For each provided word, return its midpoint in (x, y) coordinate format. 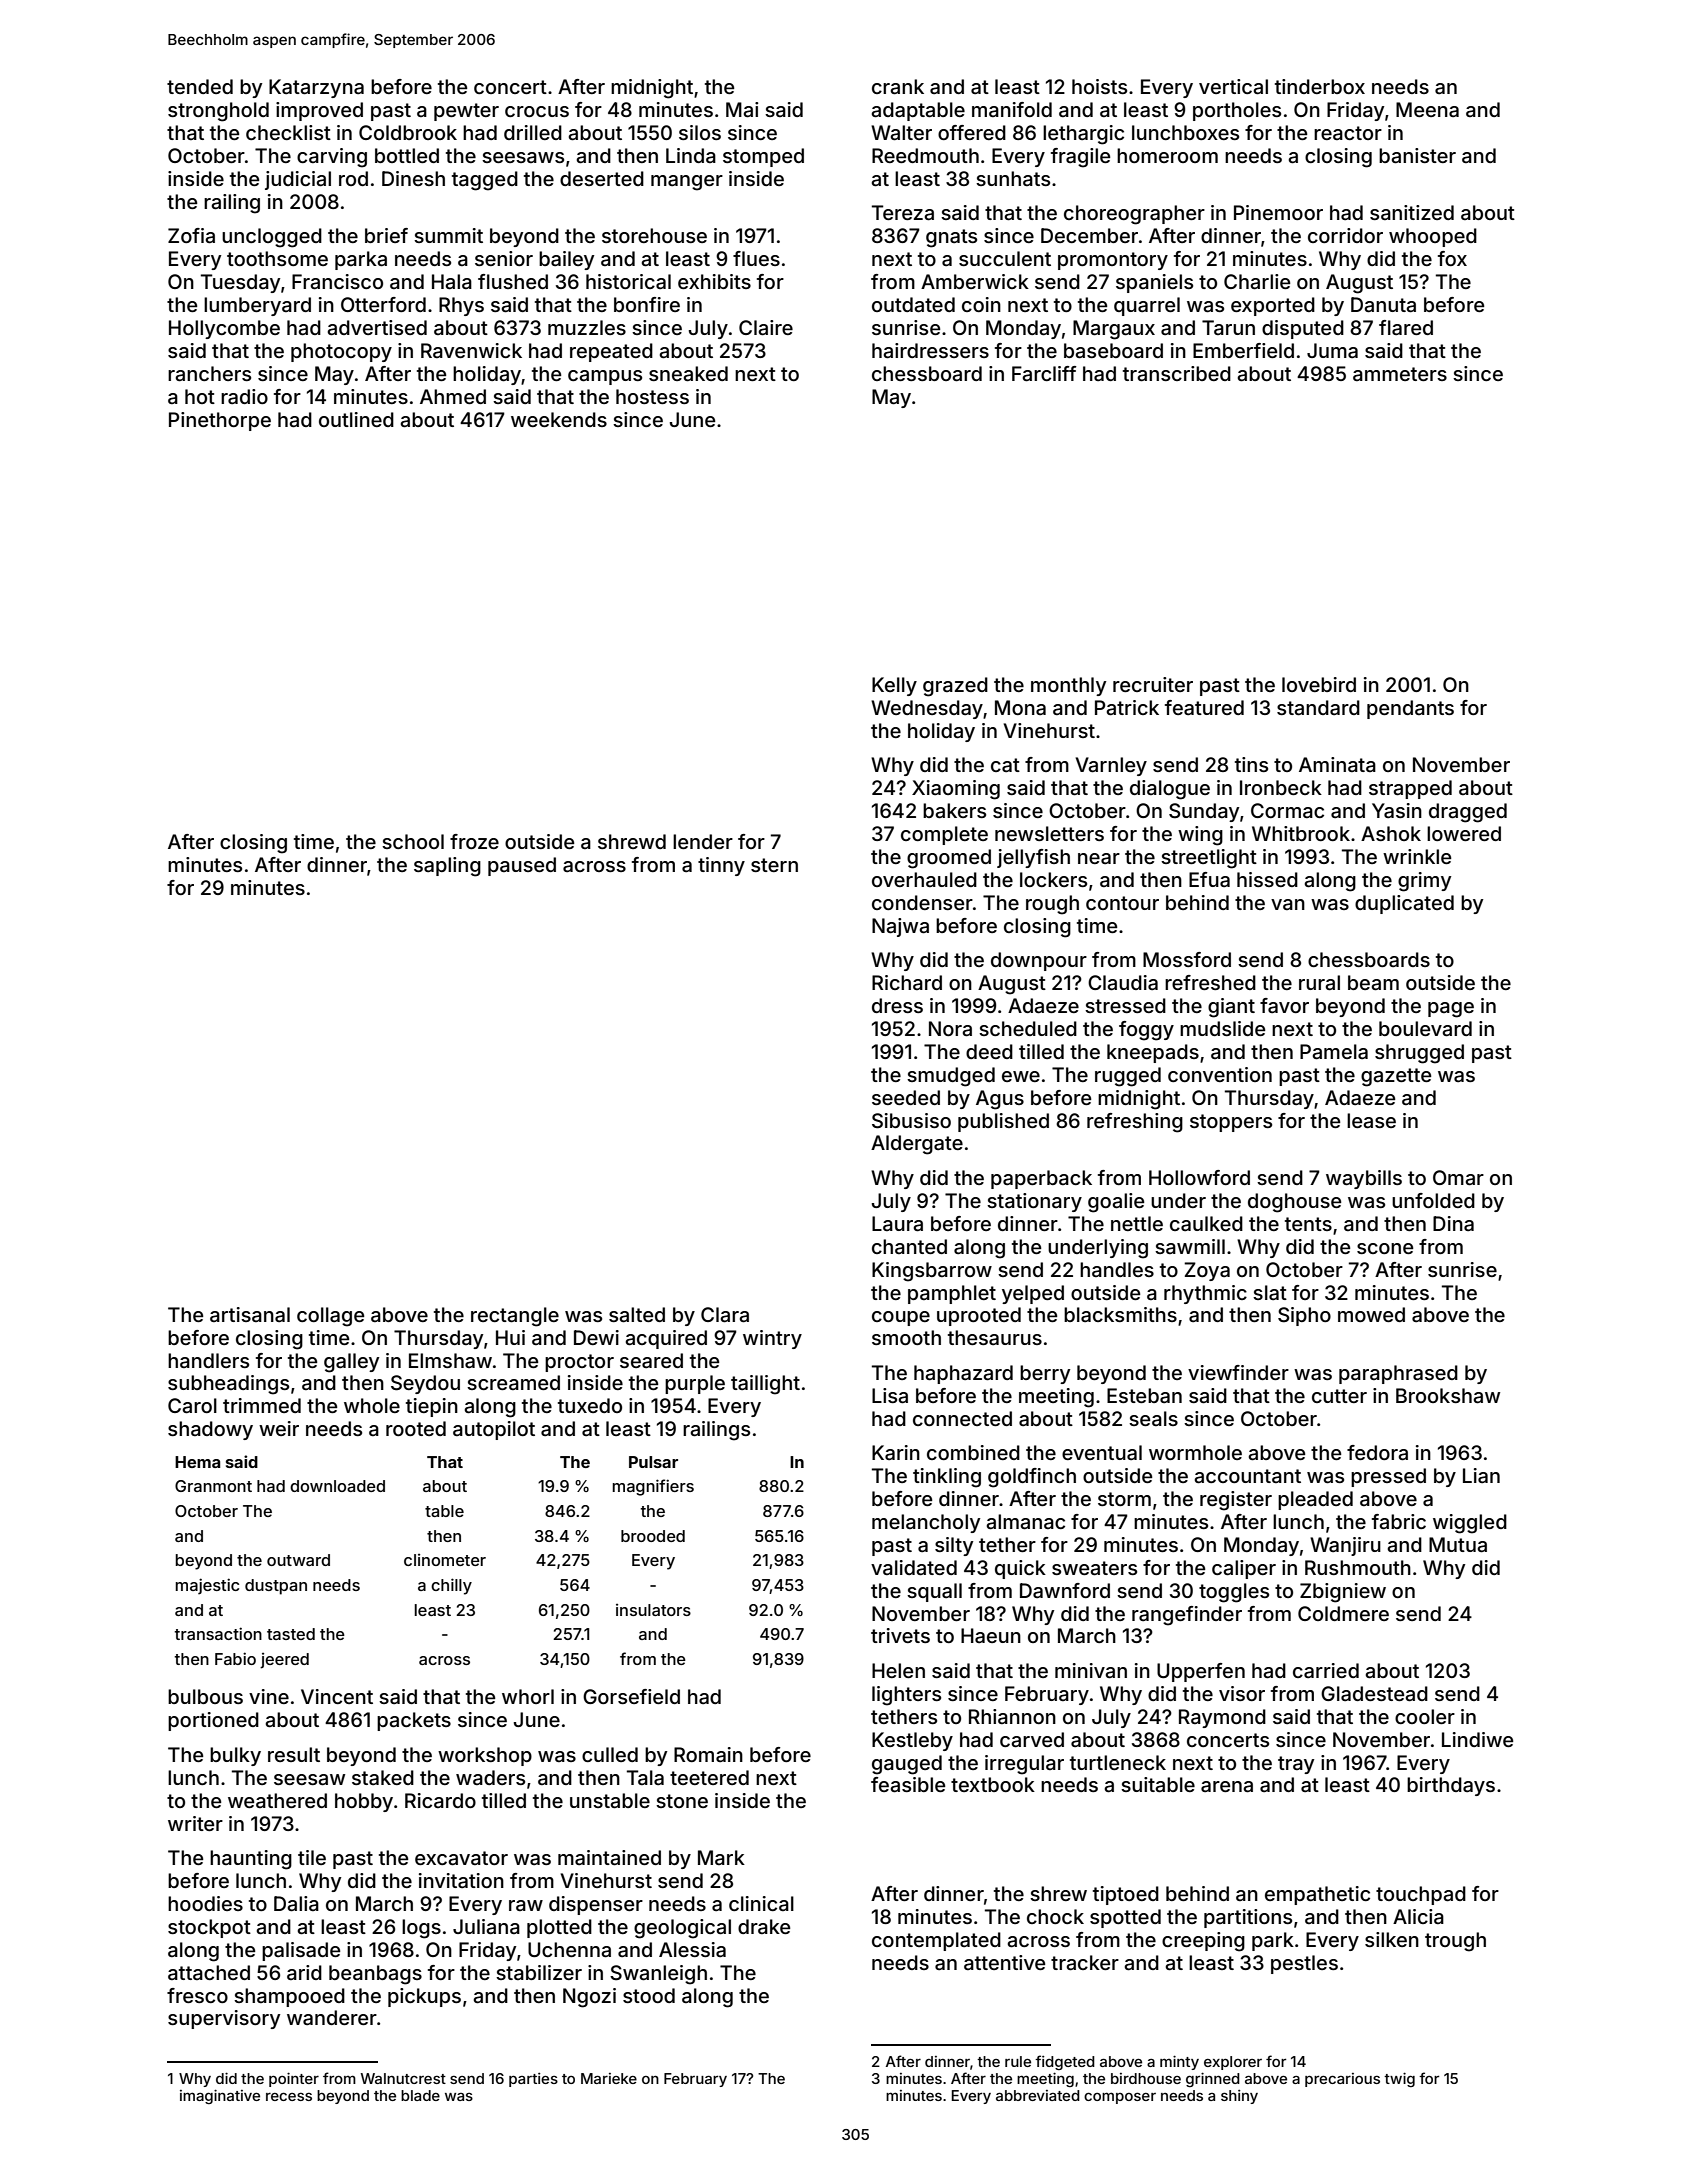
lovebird (1319, 684)
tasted (291, 1634)
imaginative (220, 2096)
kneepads (1153, 1053)
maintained (609, 1858)
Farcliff (1044, 374)
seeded (906, 1097)
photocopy (341, 352)
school (413, 841)
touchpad (1421, 1895)
